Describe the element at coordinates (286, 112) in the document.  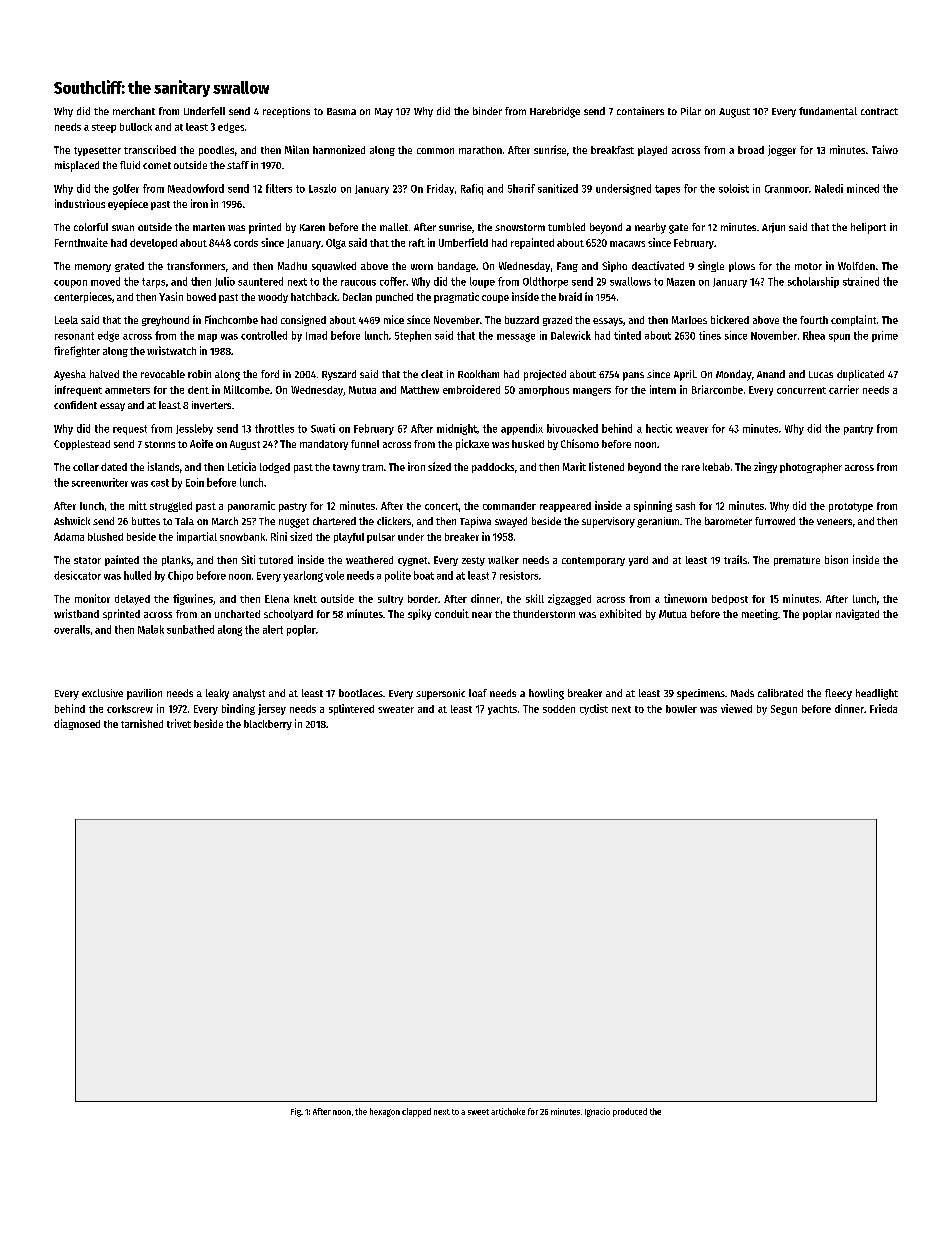
I see `receptions` at that location.
